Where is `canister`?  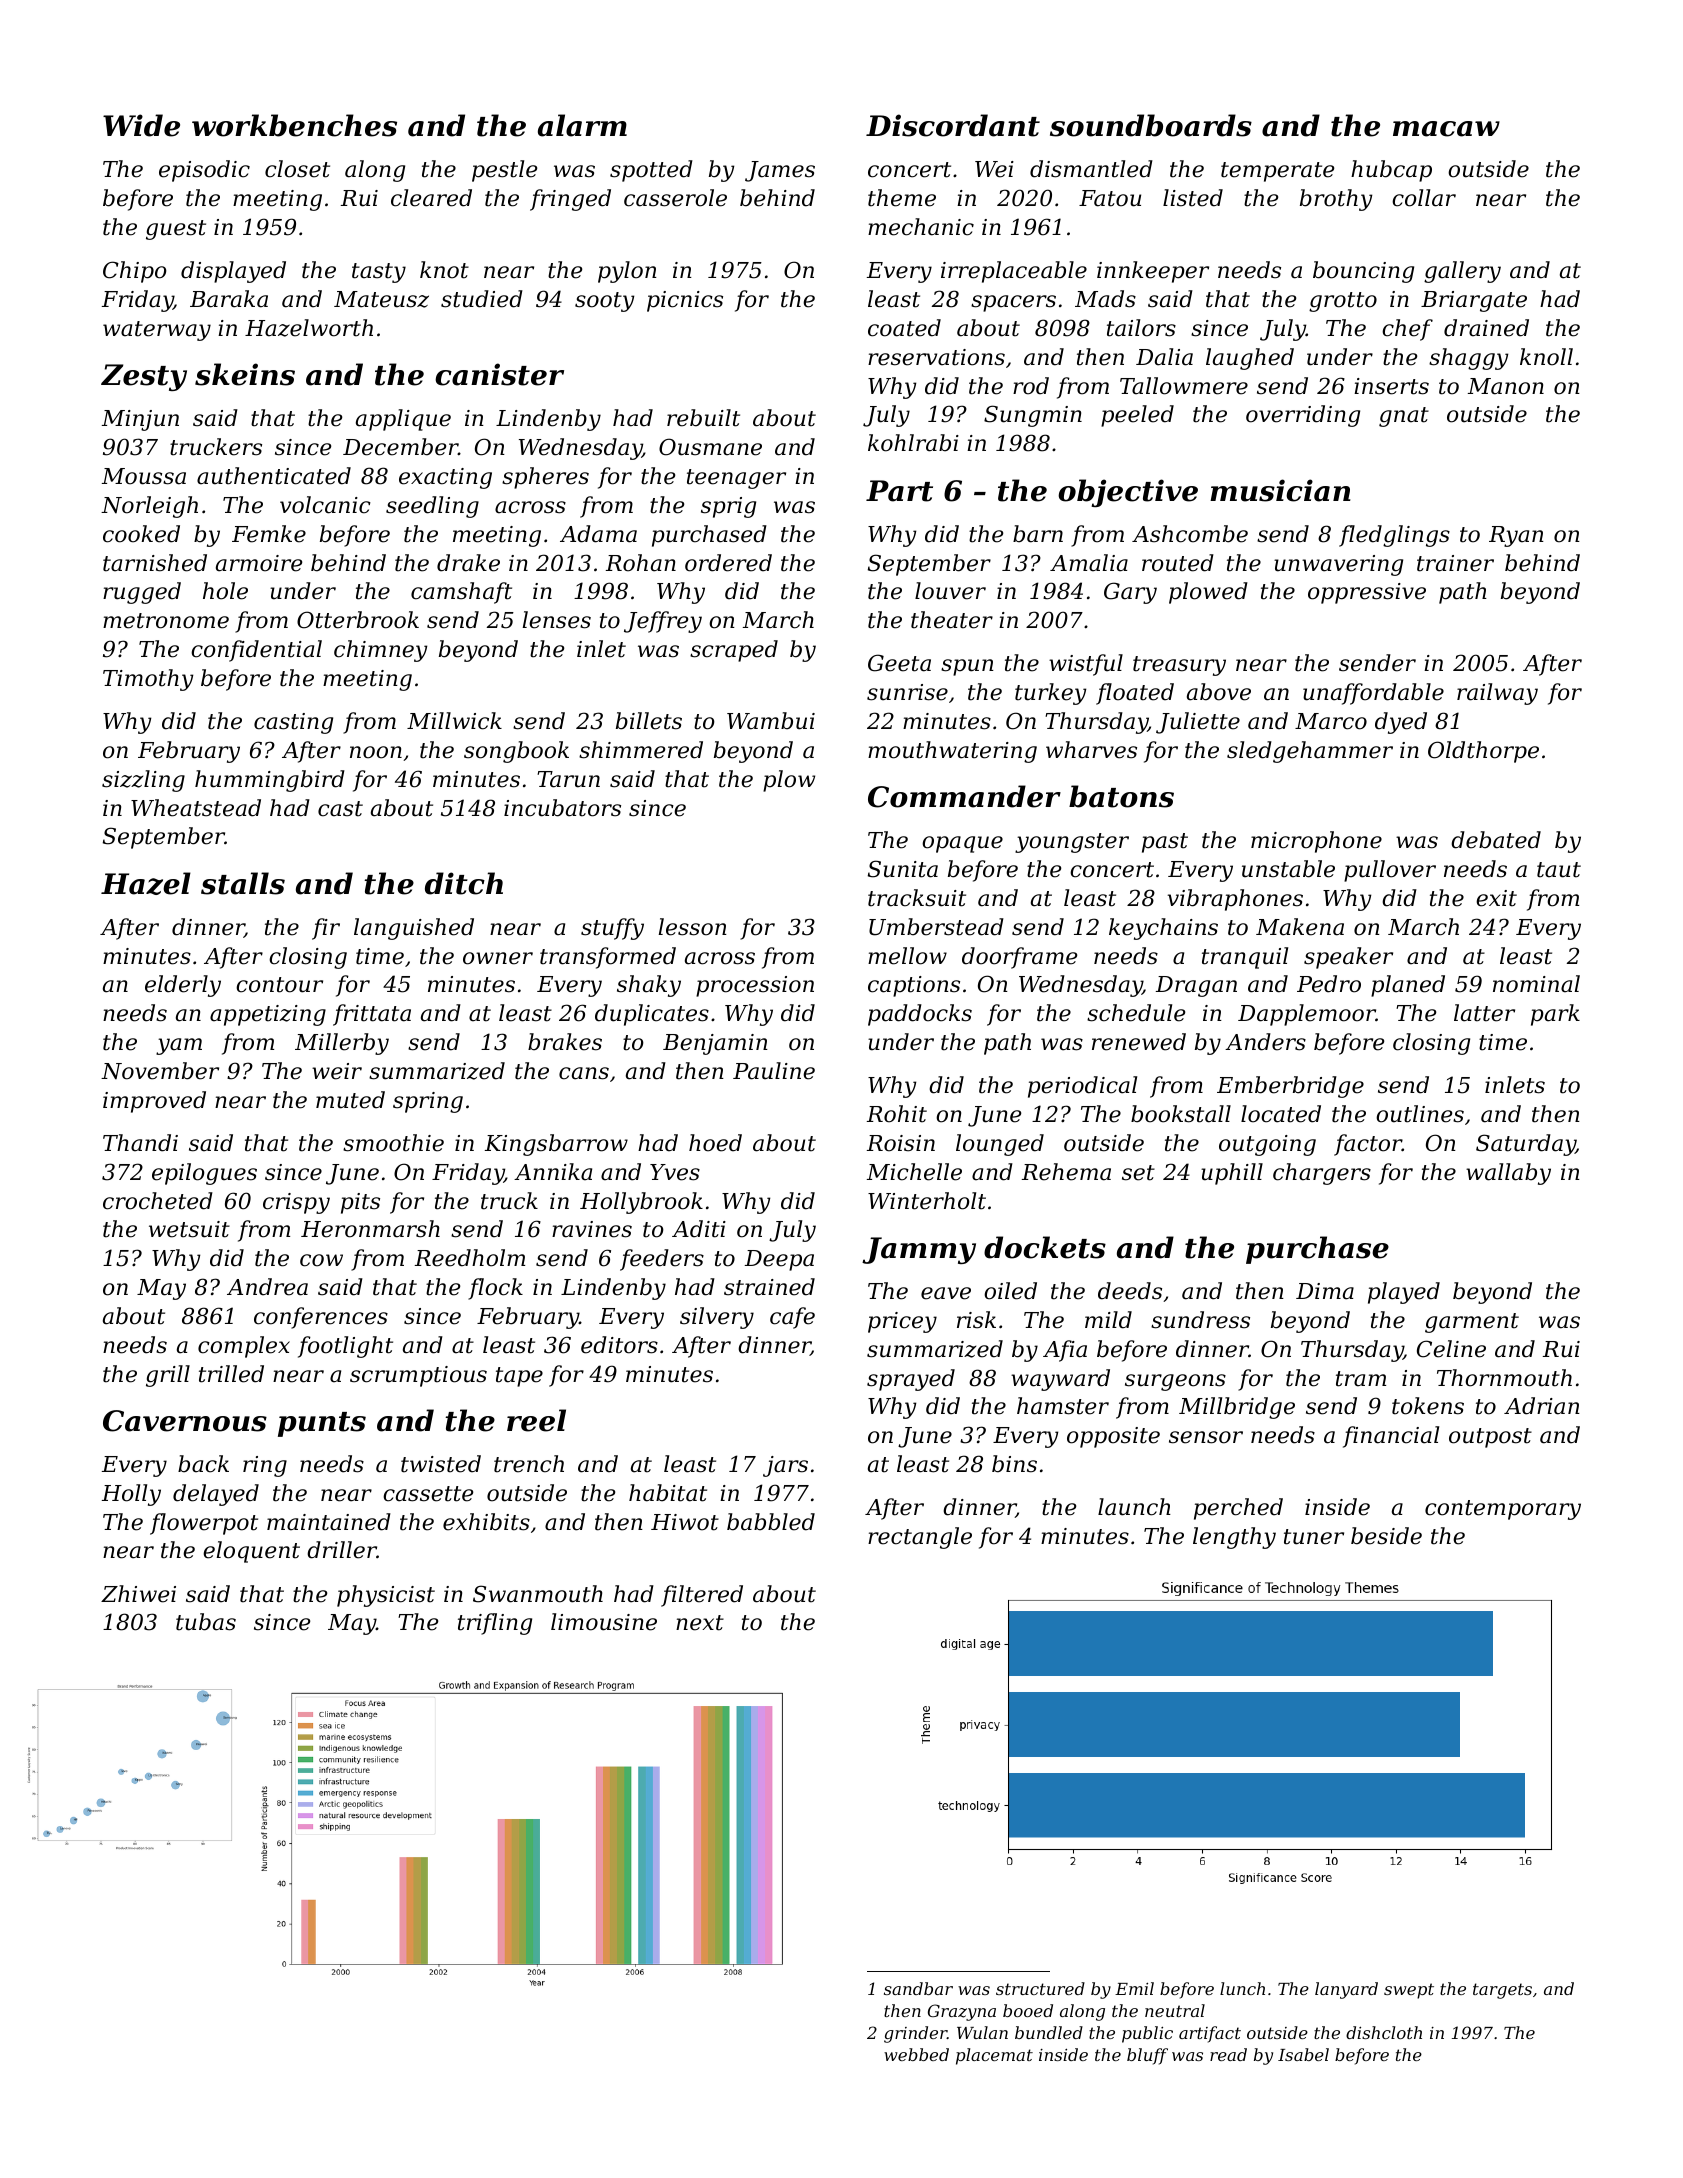 canister is located at coordinates (499, 374).
